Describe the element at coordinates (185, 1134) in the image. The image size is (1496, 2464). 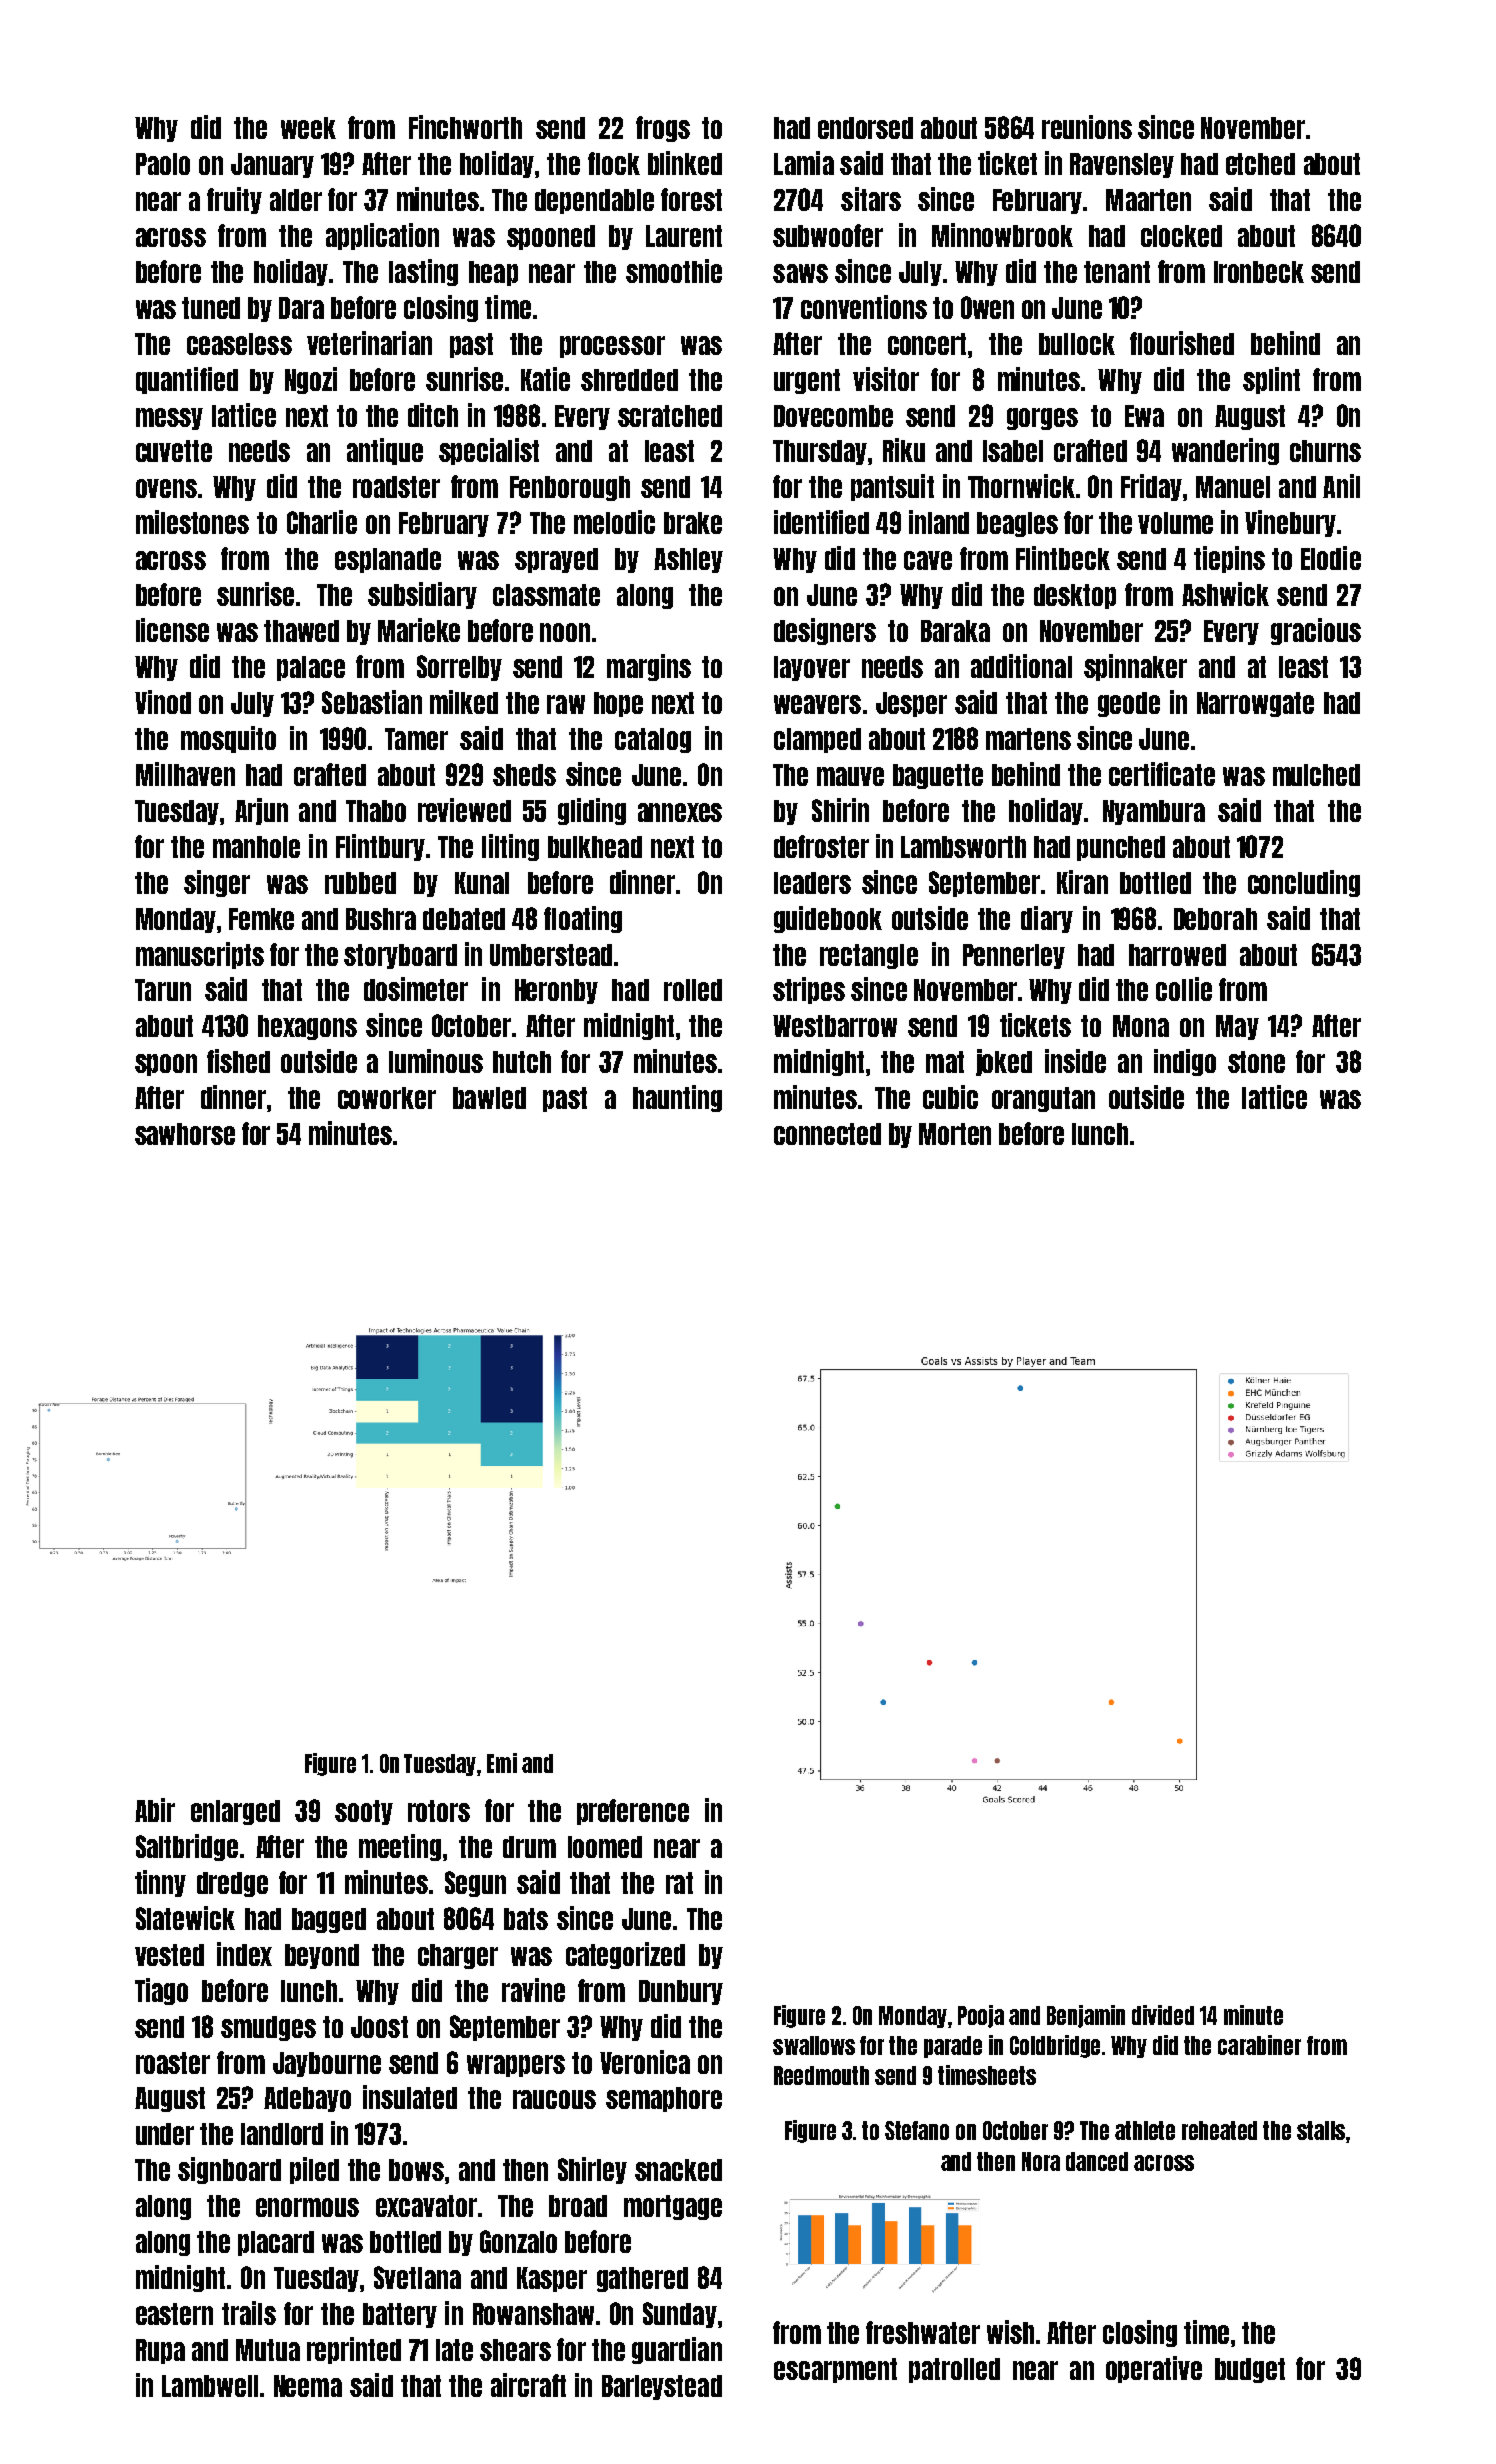
I see `sawhorse` at that location.
